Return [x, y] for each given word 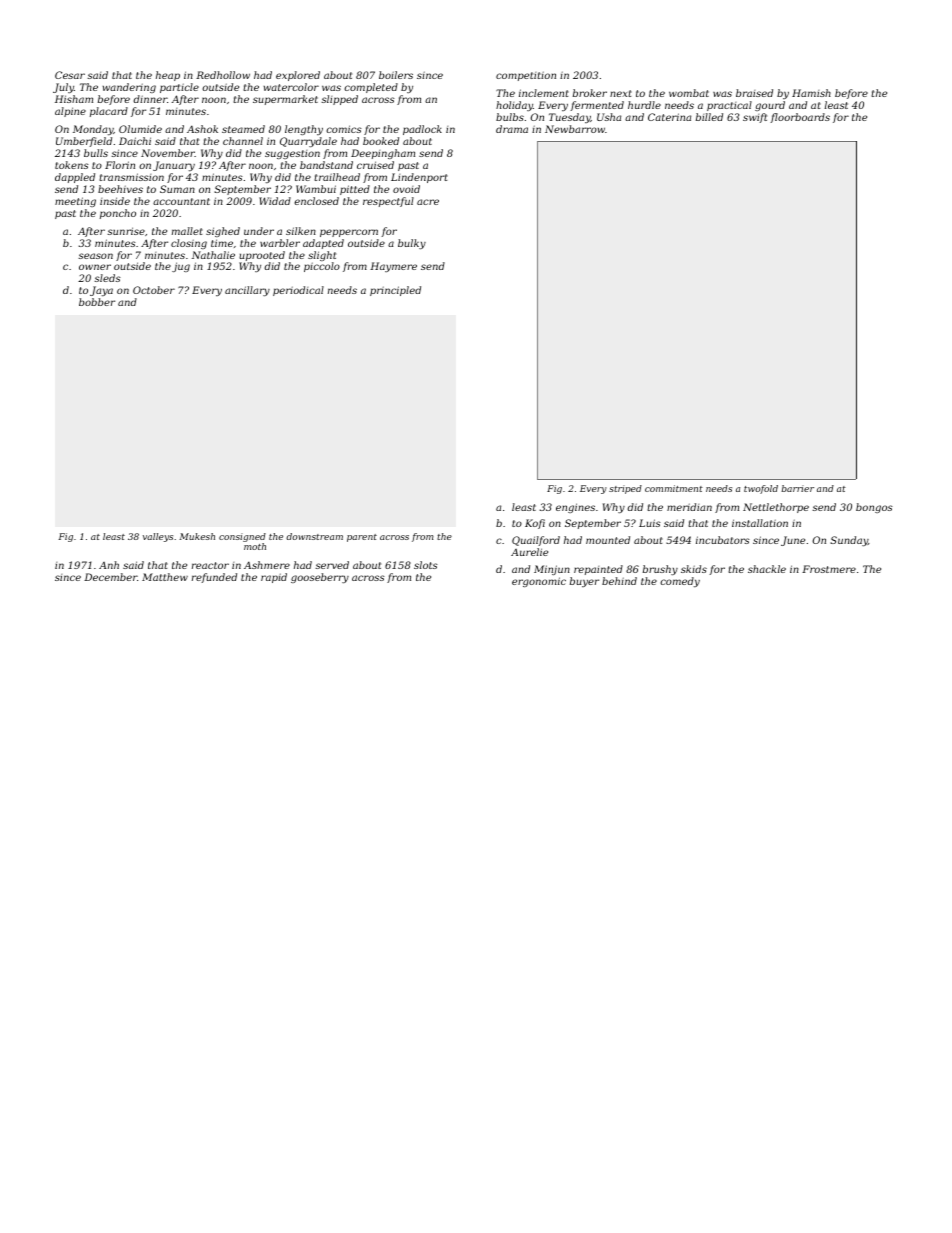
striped [625, 489]
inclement [544, 93]
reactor [210, 565]
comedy [680, 582]
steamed [243, 129]
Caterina [669, 117]
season [95, 256]
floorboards [800, 118]
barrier [797, 488]
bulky [412, 244]
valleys [158, 537]
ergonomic [539, 582]
